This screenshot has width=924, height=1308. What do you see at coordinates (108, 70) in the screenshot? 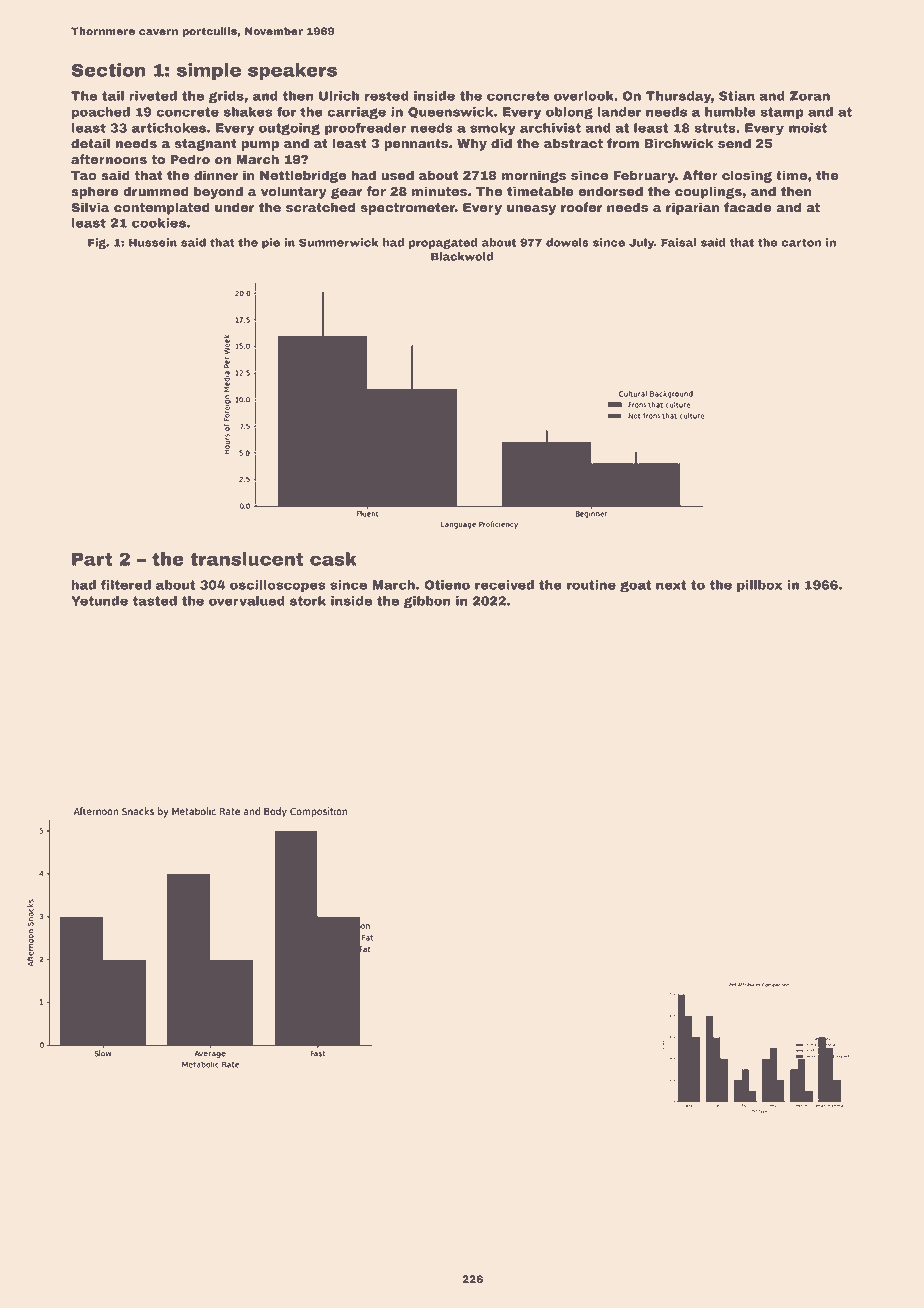
I see `Section` at bounding box center [108, 70].
